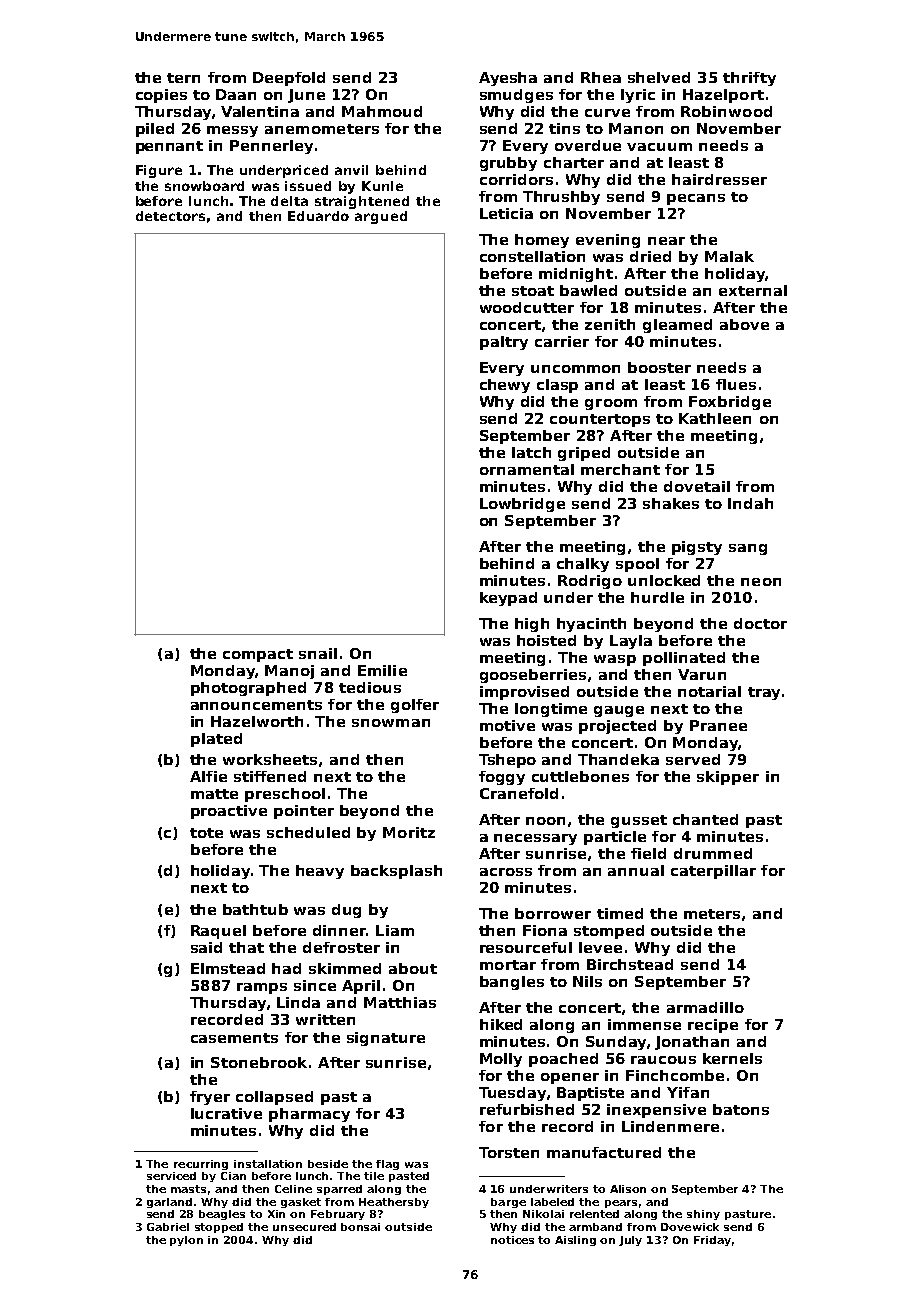 The width and height of the screenshot is (924, 1314). I want to click on notices, so click(512, 1240).
